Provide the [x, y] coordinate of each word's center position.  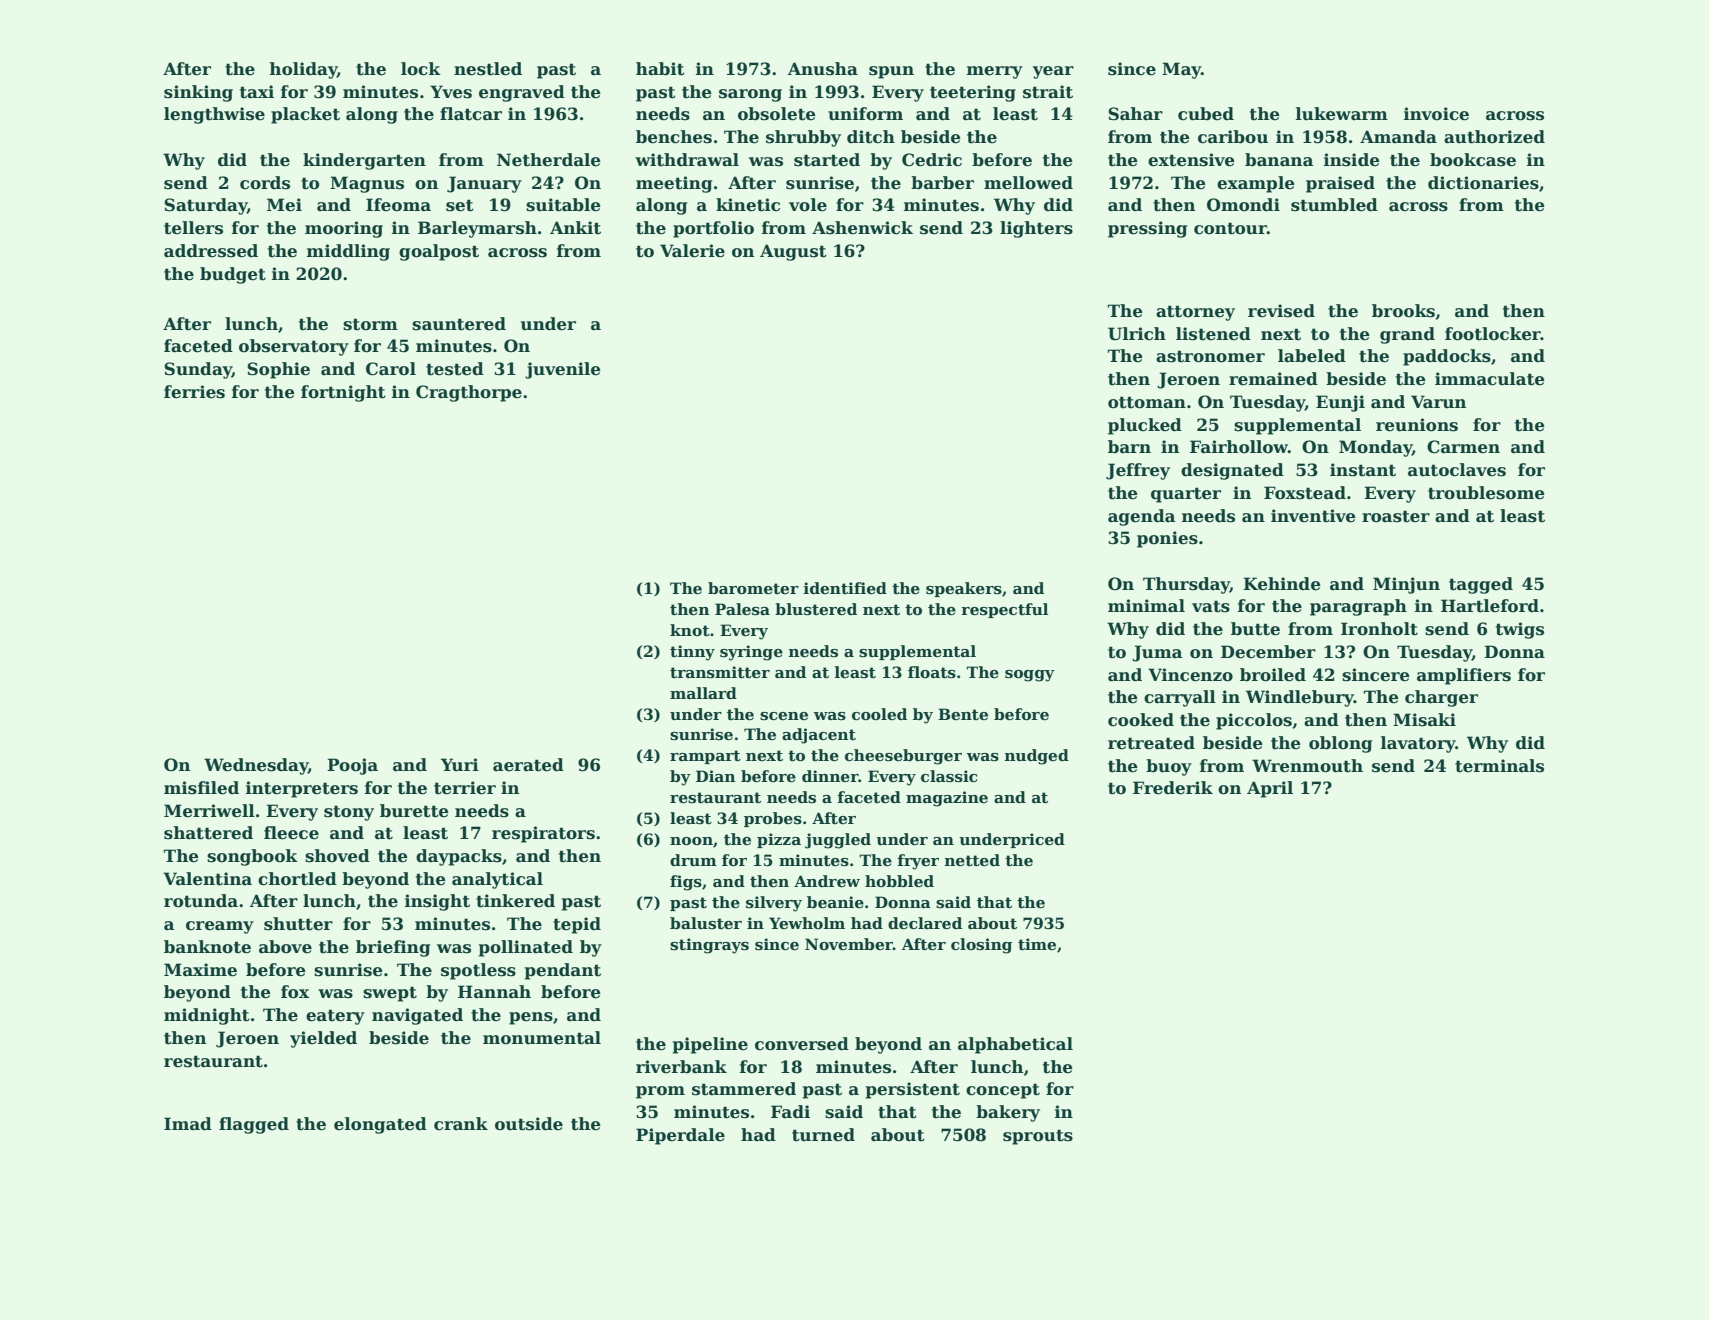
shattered [208, 833]
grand [1407, 335]
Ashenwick [862, 228]
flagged [254, 1125]
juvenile [563, 370]
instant [1363, 470]
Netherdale [549, 160]
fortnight [343, 393]
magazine [947, 799]
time [1037, 944]
